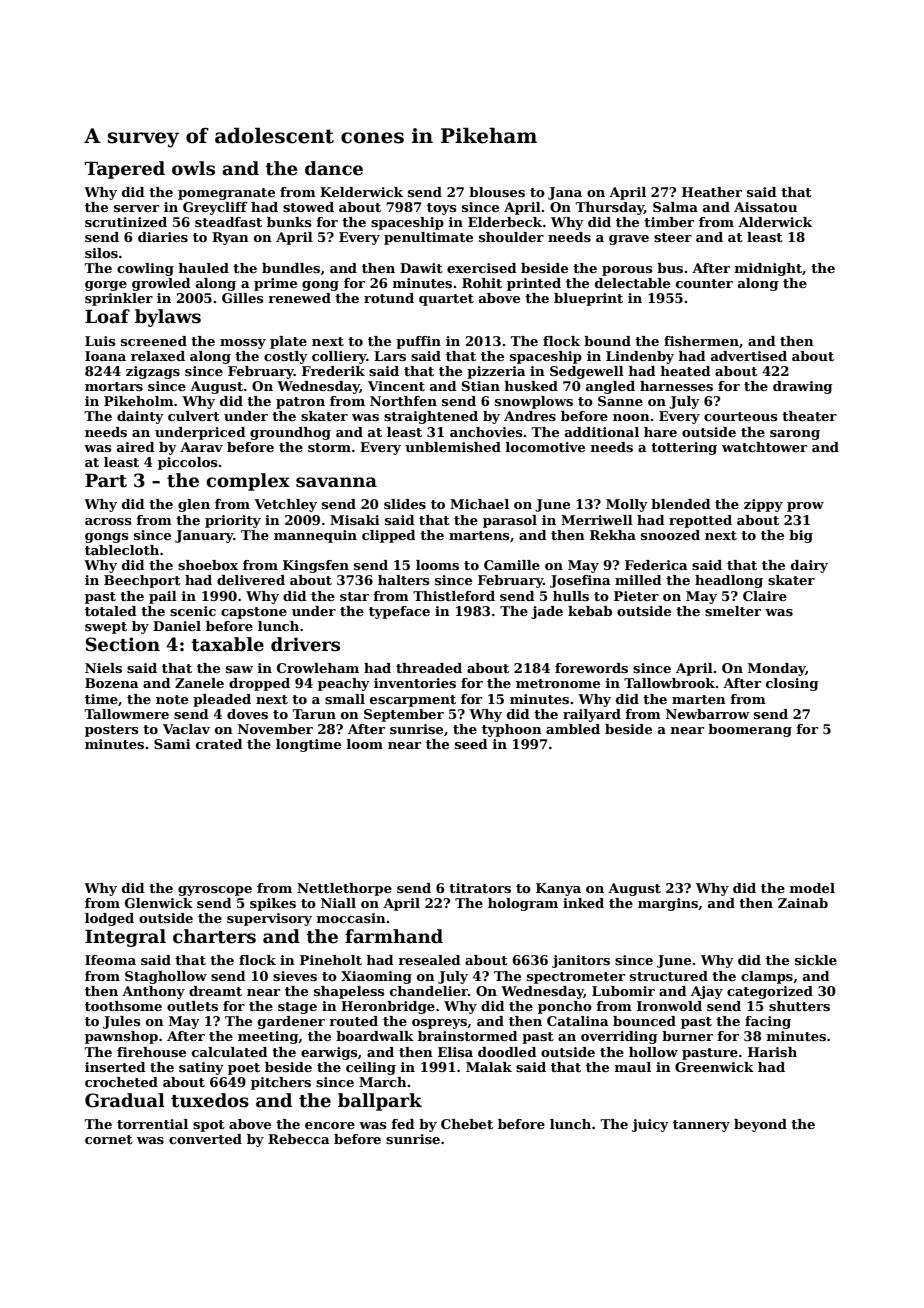 This page has width=924, height=1308. Describe the element at coordinates (767, 977) in the page. I see `clamps` at that location.
